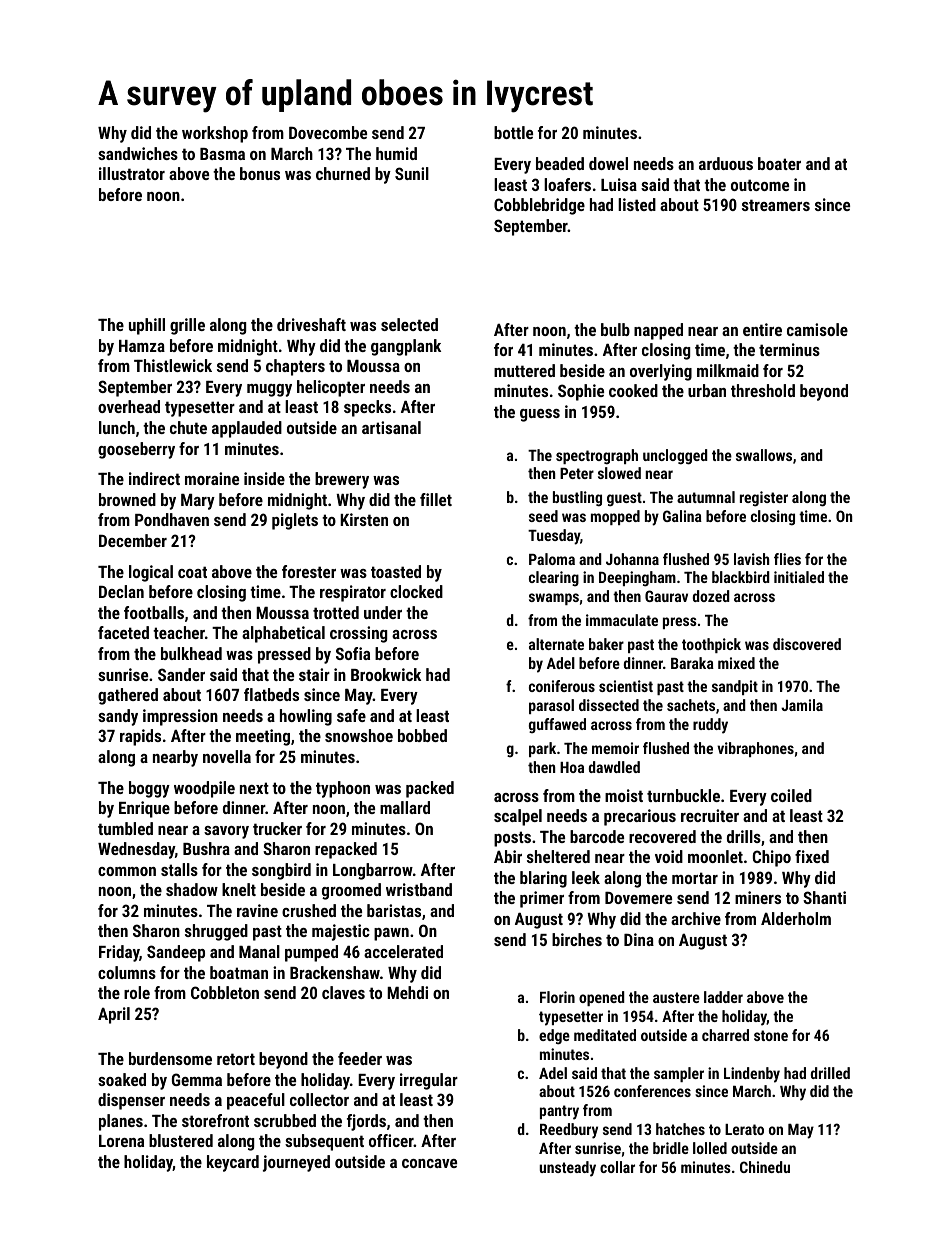 This screenshot has height=1233, width=952. What do you see at coordinates (127, 499) in the screenshot?
I see `browned` at bounding box center [127, 499].
